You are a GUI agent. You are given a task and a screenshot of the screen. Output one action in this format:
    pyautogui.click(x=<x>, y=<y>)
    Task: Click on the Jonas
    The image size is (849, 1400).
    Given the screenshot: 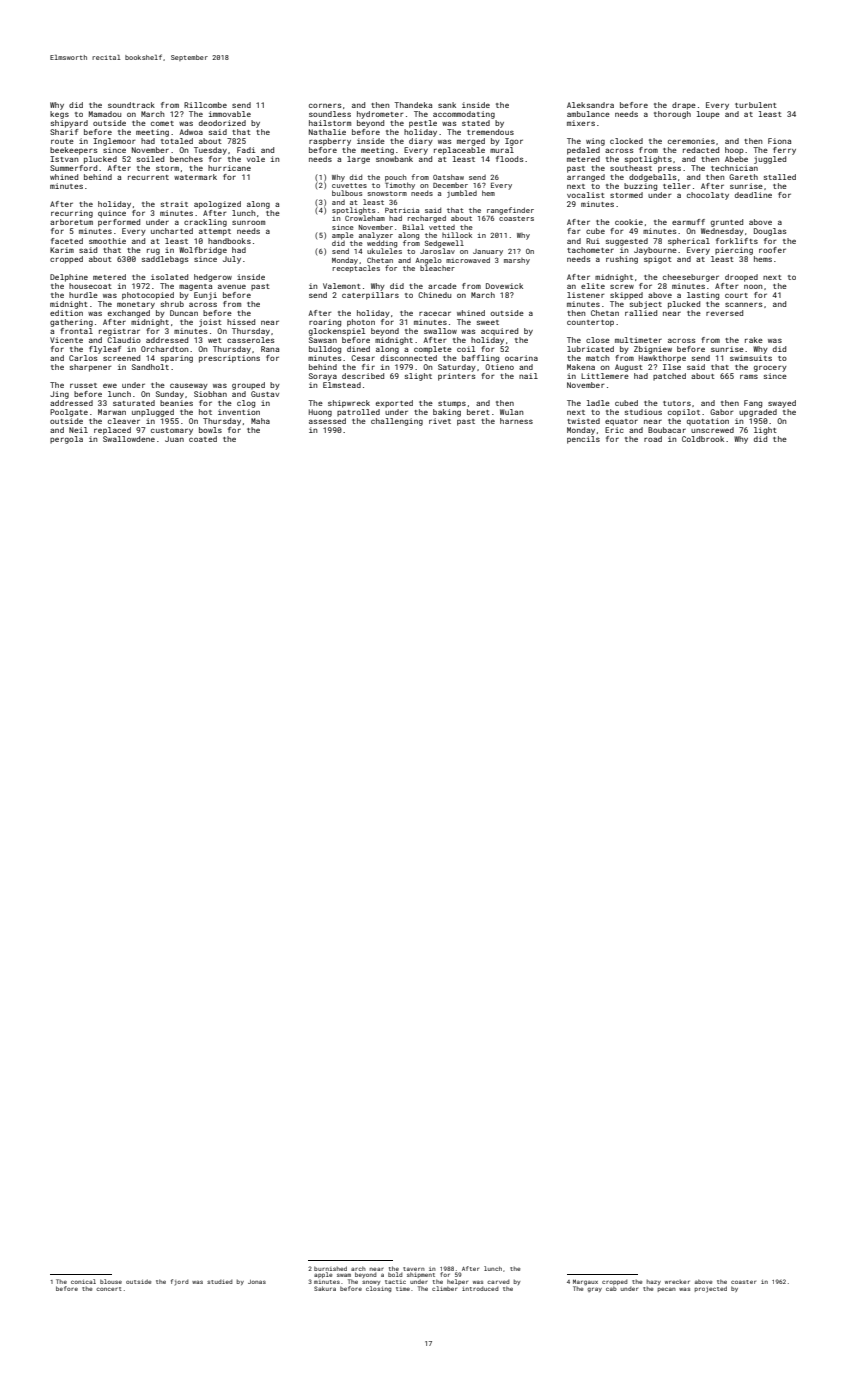 What is the action you would take?
    pyautogui.click(x=257, y=1282)
